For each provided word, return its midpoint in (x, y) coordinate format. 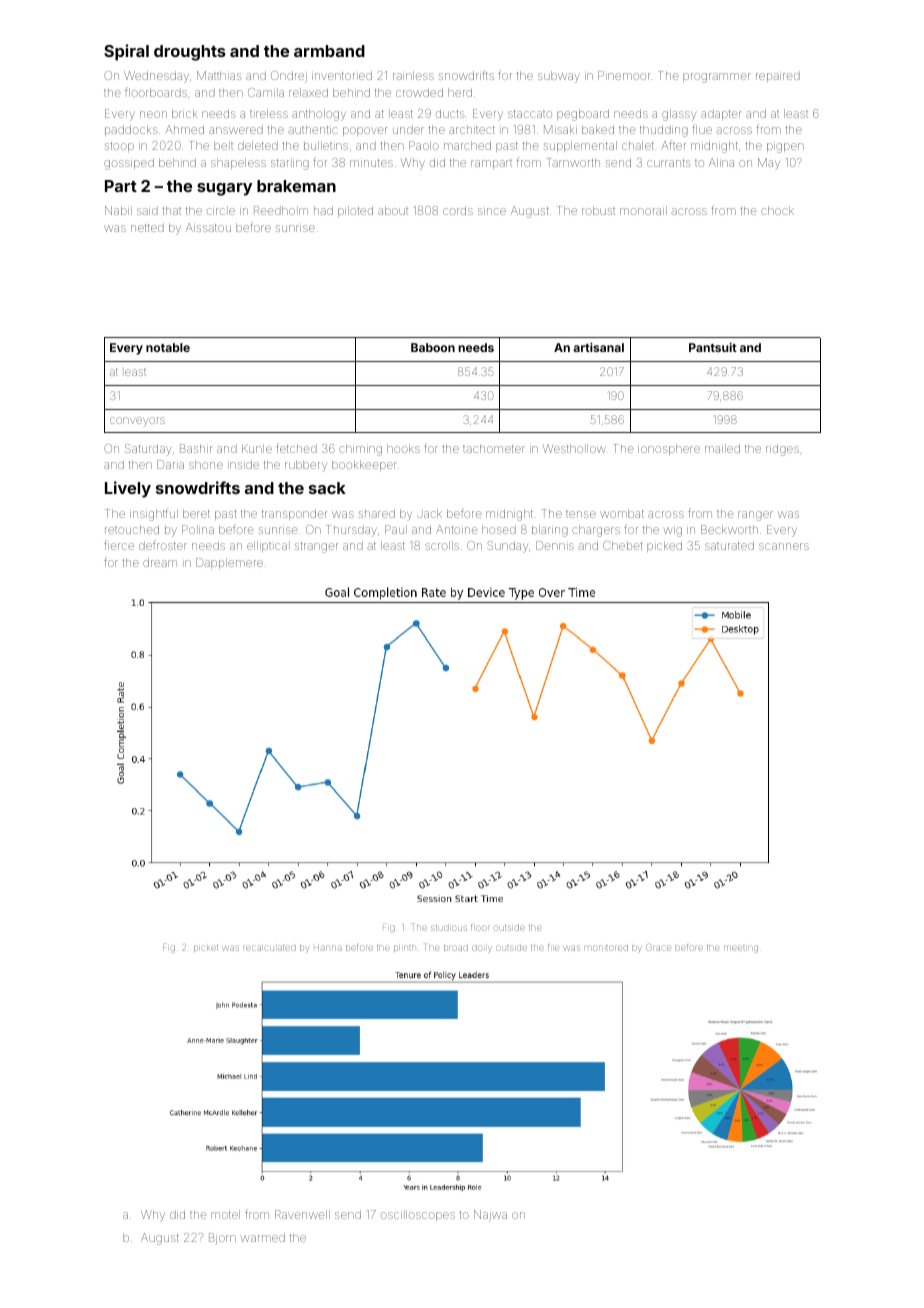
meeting (741, 949)
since (492, 211)
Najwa (490, 1215)
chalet (638, 145)
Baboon (433, 347)
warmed (263, 1237)
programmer (717, 78)
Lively (128, 489)
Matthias (219, 75)
